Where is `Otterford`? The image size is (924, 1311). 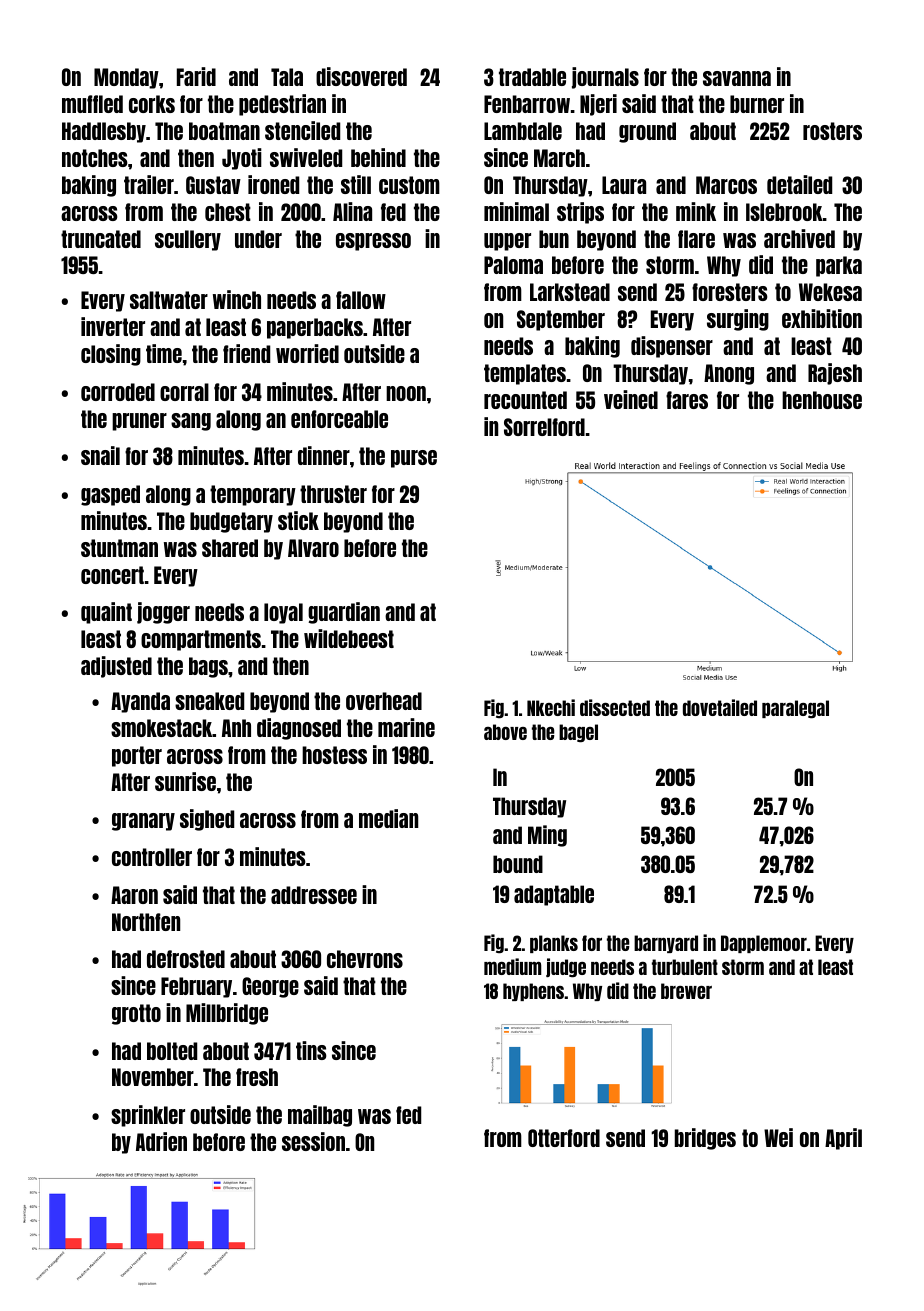 Otterford is located at coordinates (564, 1138).
